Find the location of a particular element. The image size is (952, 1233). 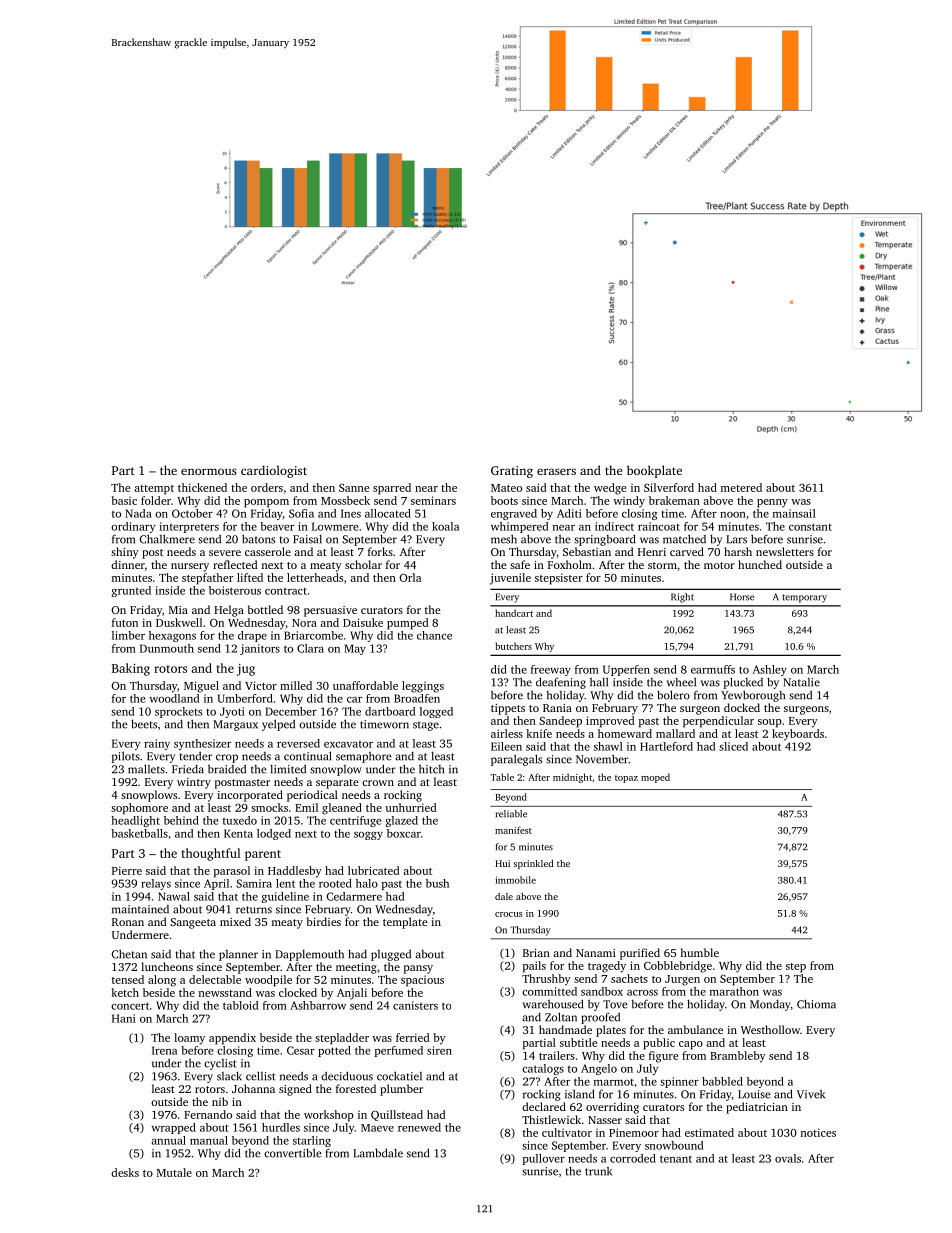

humble is located at coordinates (700, 952).
